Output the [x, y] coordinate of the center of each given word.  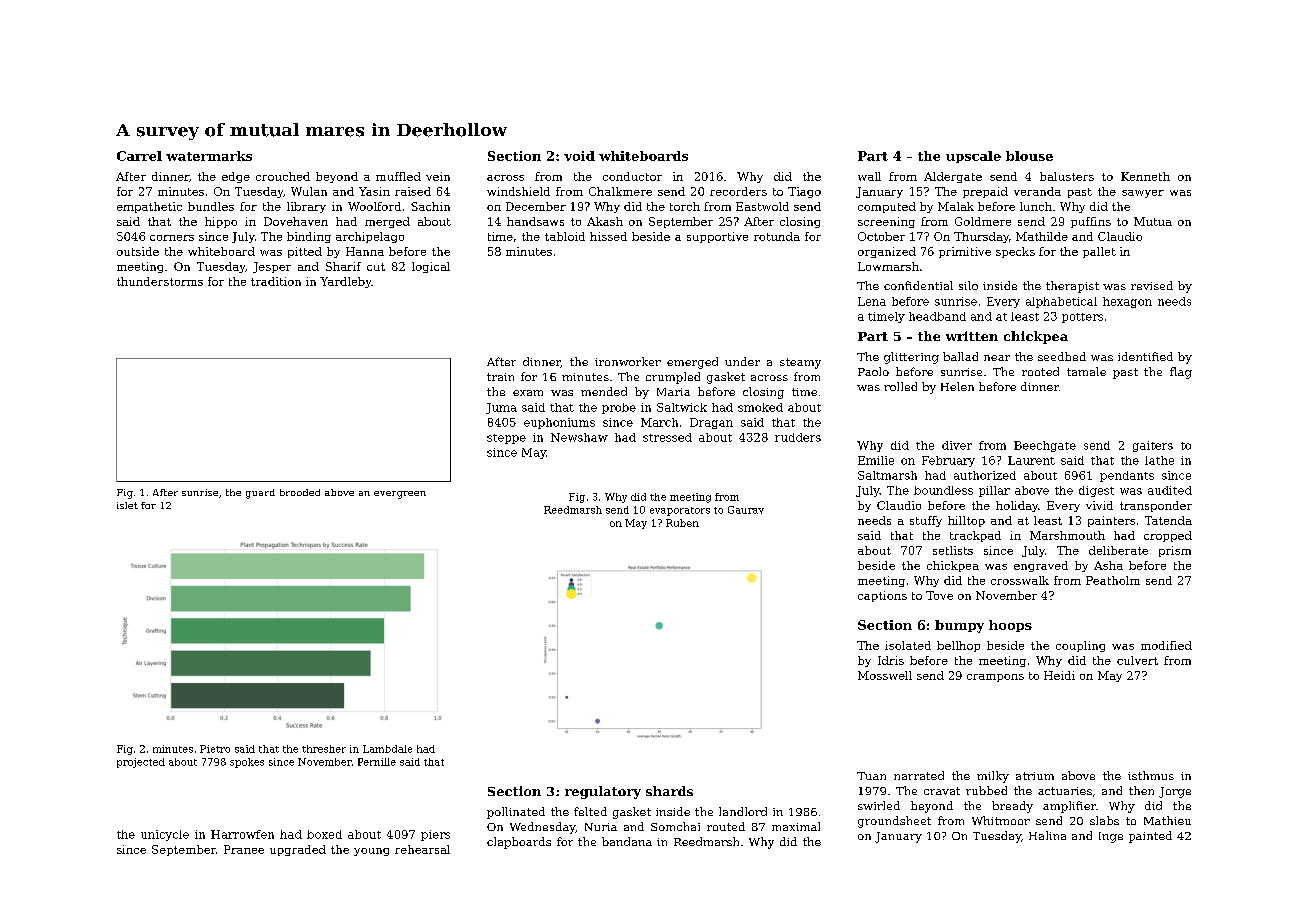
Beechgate [1045, 446]
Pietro [215, 749]
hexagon [1127, 302]
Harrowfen [242, 834]
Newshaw [579, 437]
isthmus [1151, 775]
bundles [211, 206]
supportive [717, 237]
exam [528, 393]
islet [127, 505]
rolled [900, 386]
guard [260, 494]
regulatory [603, 792]
